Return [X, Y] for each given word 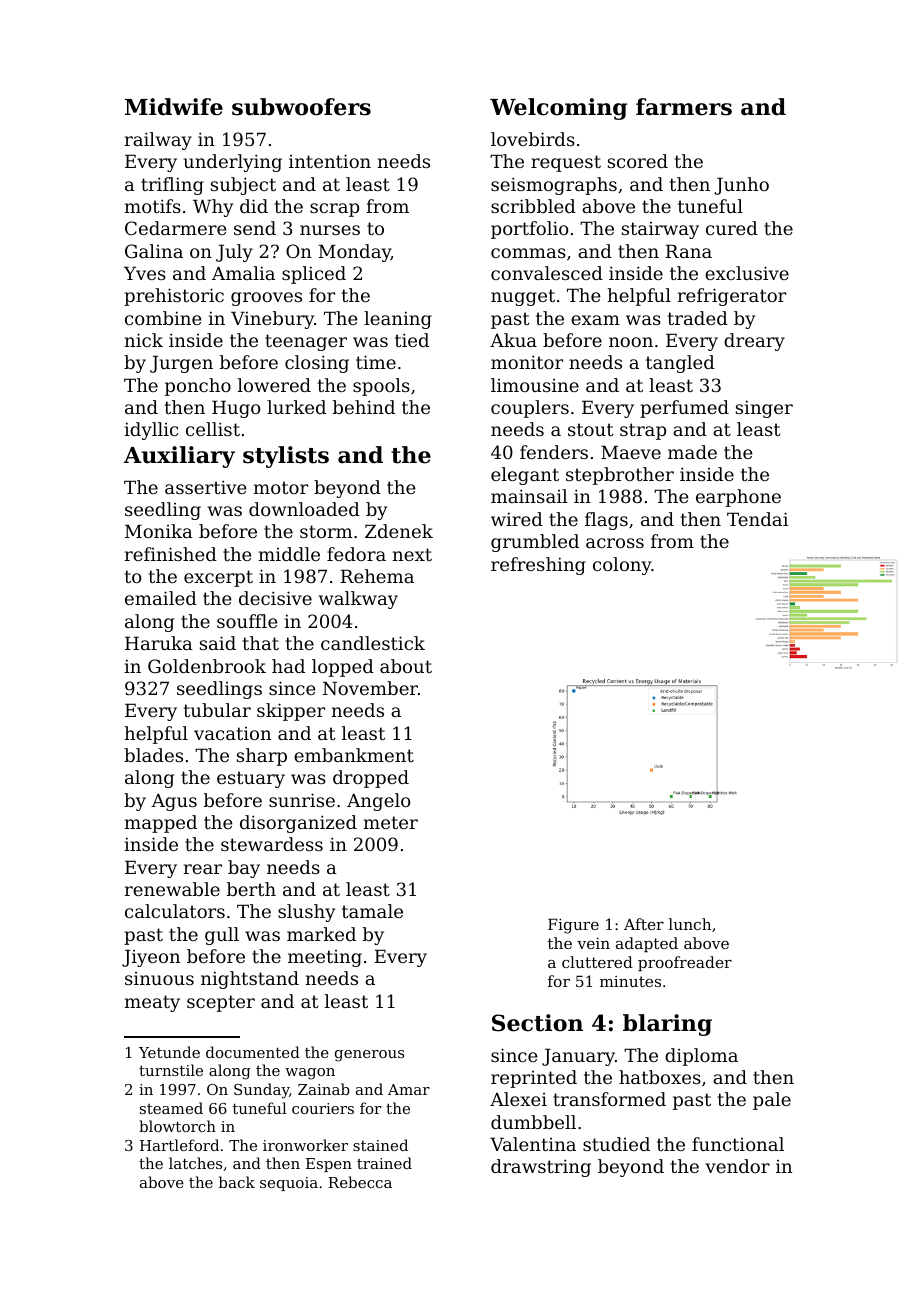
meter [390, 822]
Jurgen [181, 364]
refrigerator [731, 297]
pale [772, 1101]
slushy [306, 913]
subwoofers [301, 107]
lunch [690, 924]
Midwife [174, 107]
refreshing [538, 566]
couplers [530, 409]
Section [537, 1023]
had [288, 666]
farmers [684, 107]
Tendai [757, 519]
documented [253, 1052]
